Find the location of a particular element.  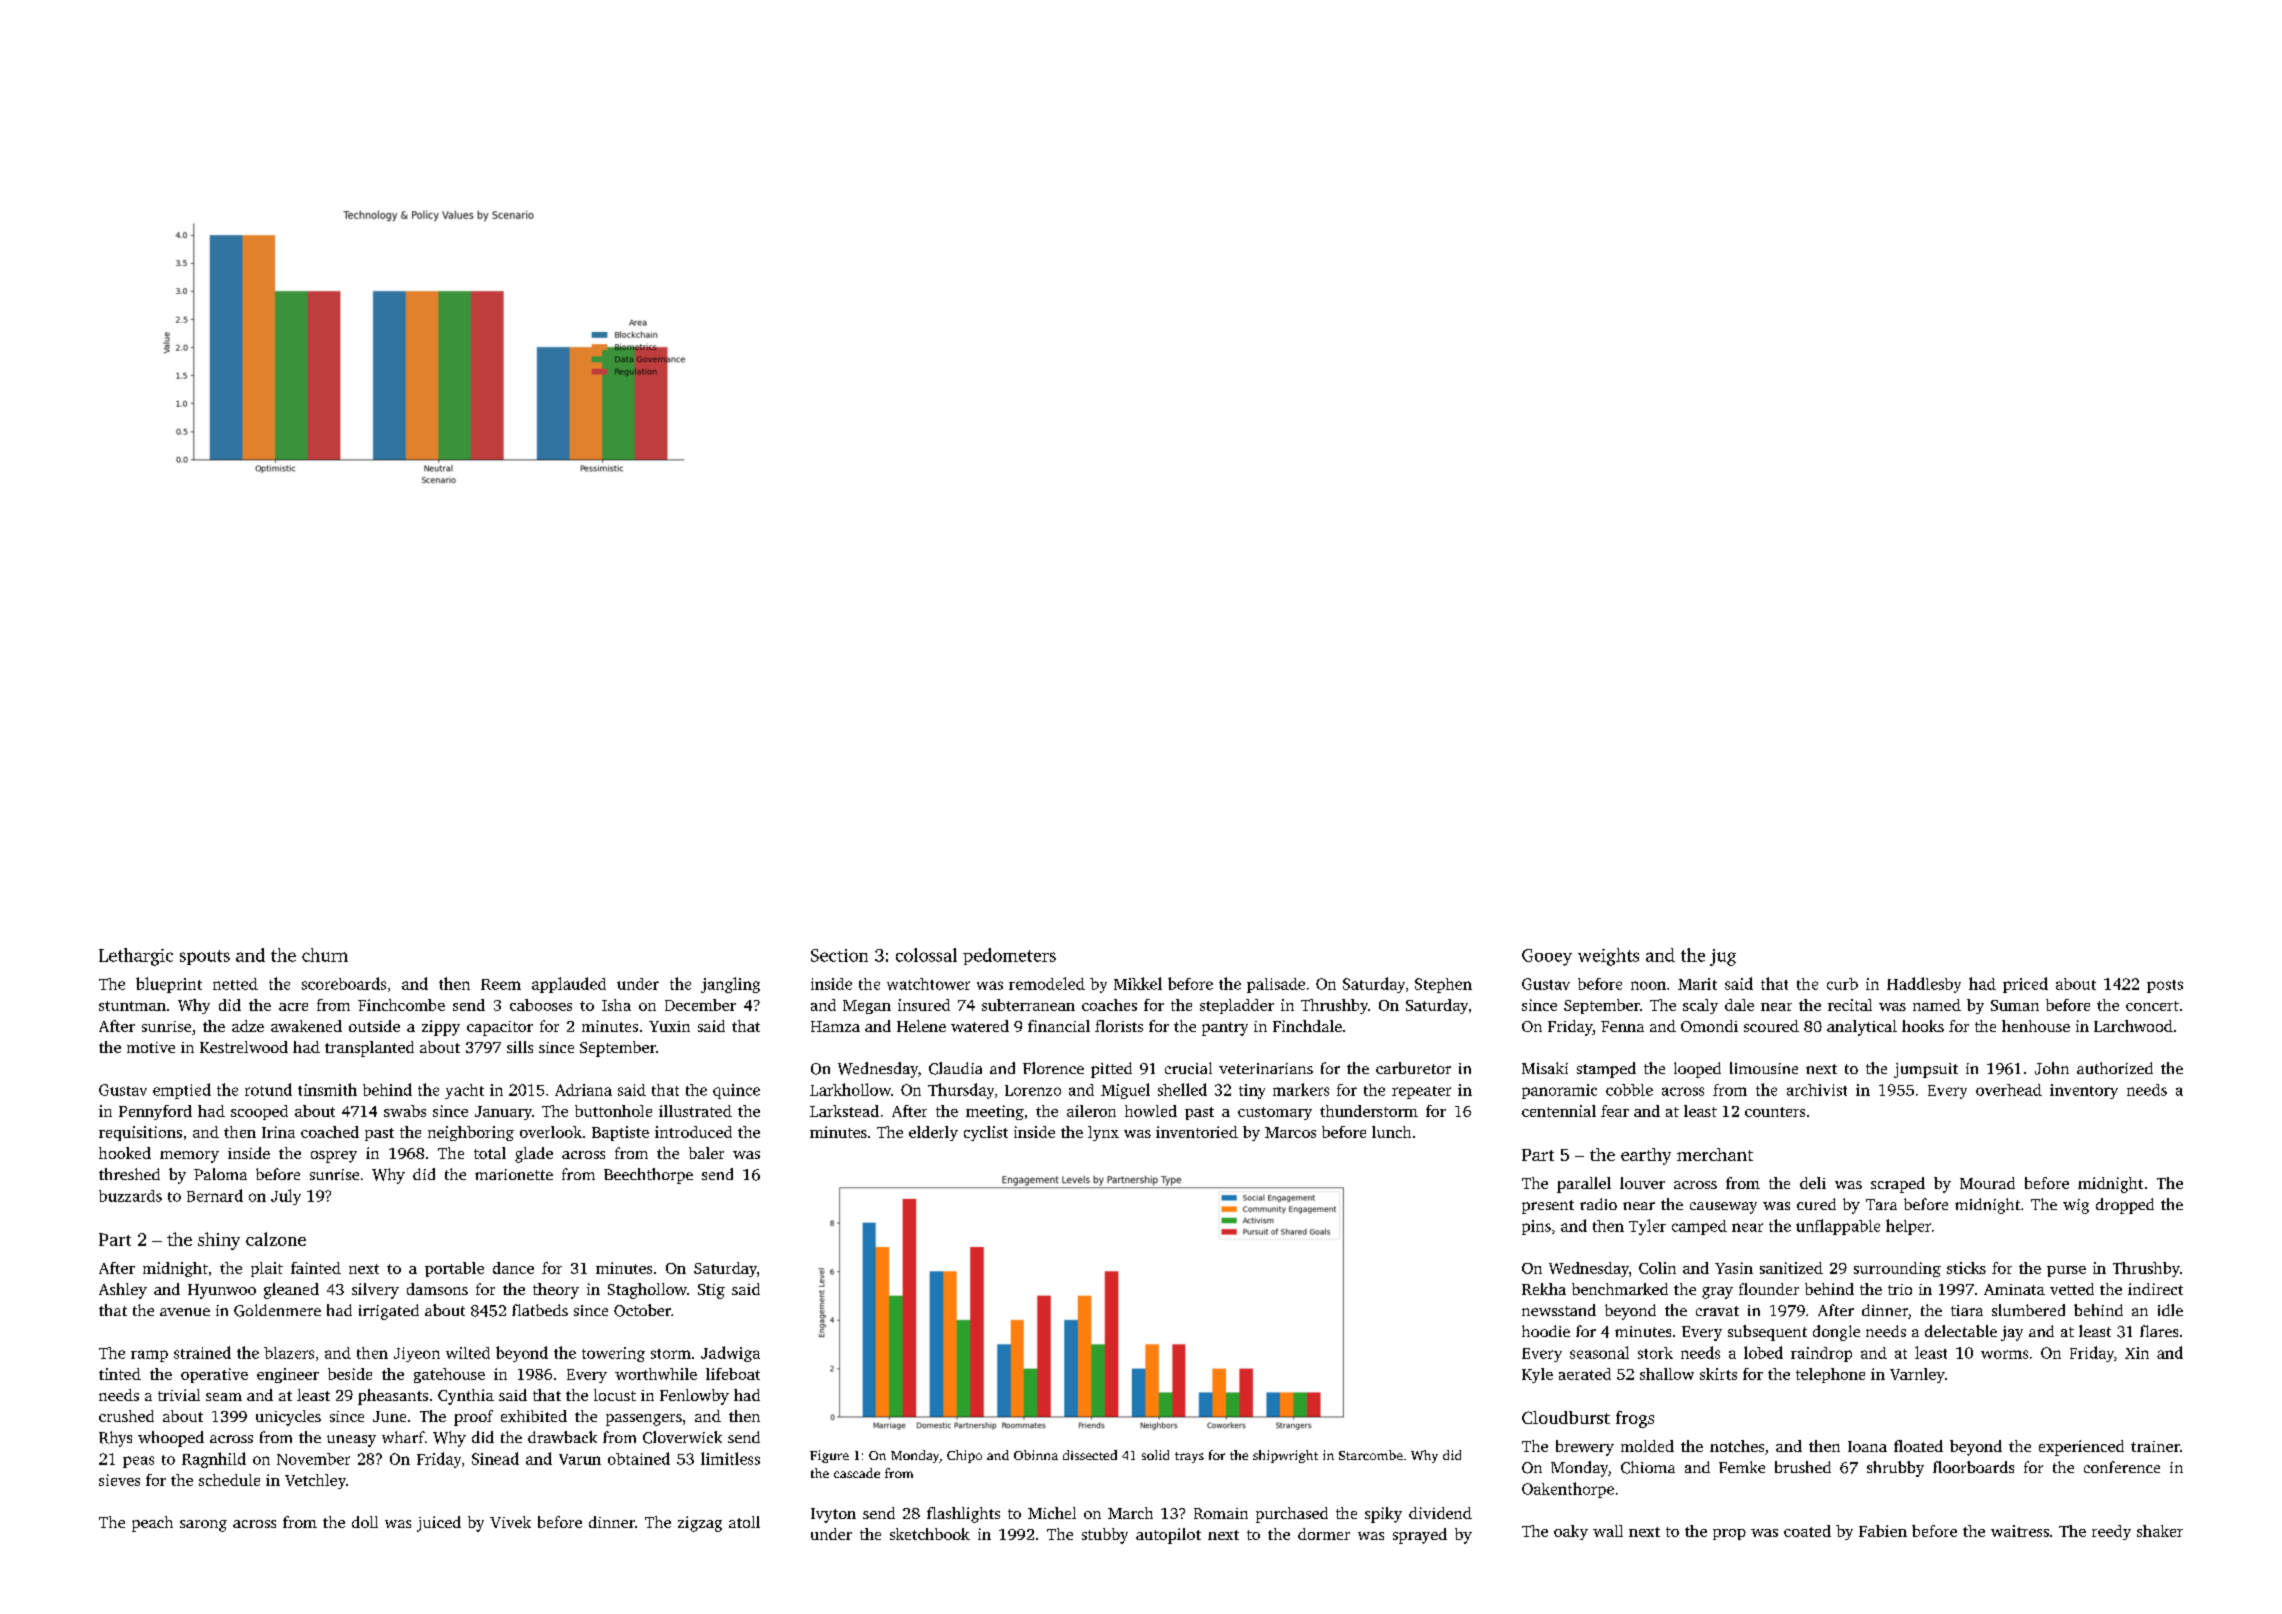

subsequent is located at coordinates (1767, 1333).
